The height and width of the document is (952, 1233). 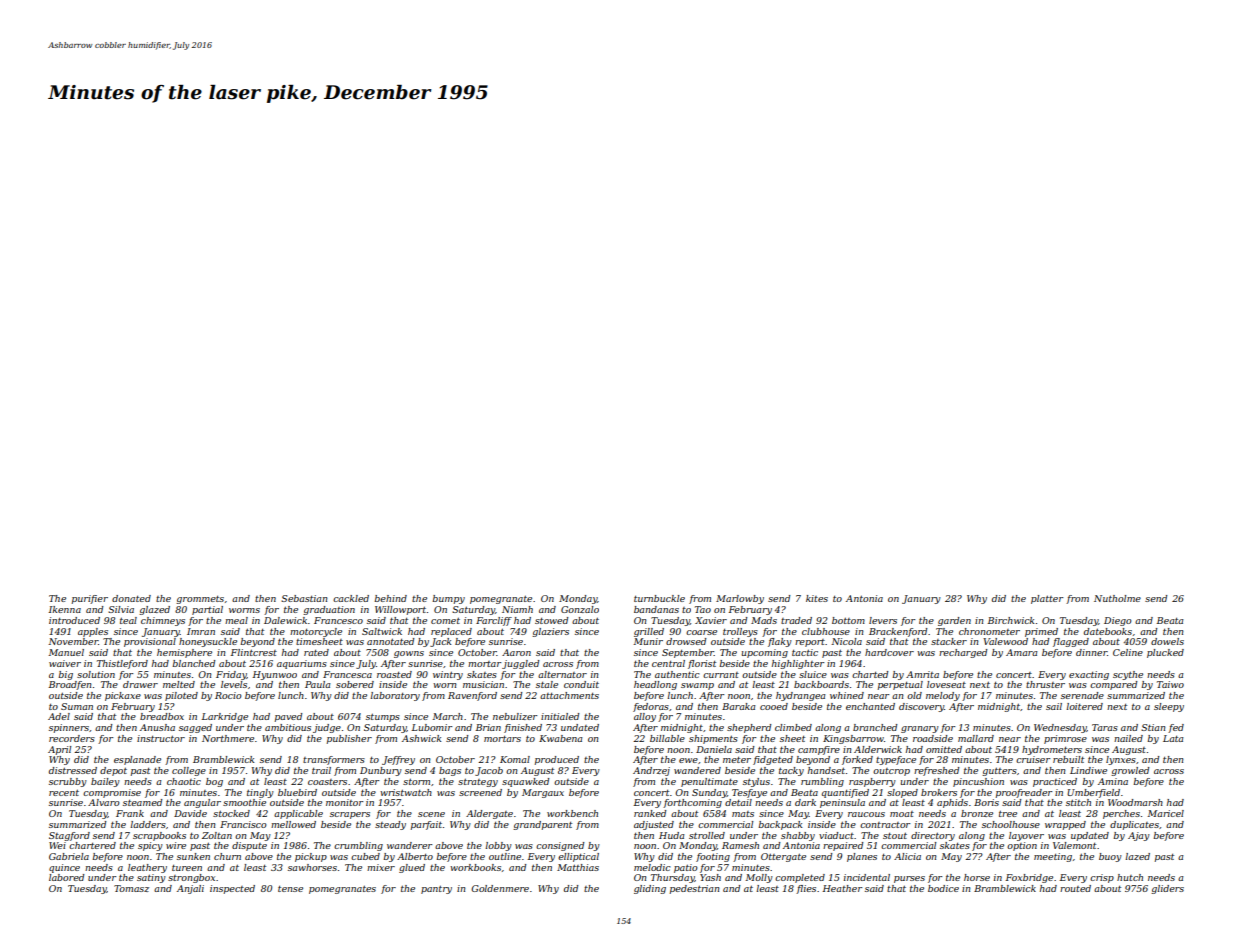 What do you see at coordinates (147, 868) in the document?
I see `leathery` at bounding box center [147, 868].
